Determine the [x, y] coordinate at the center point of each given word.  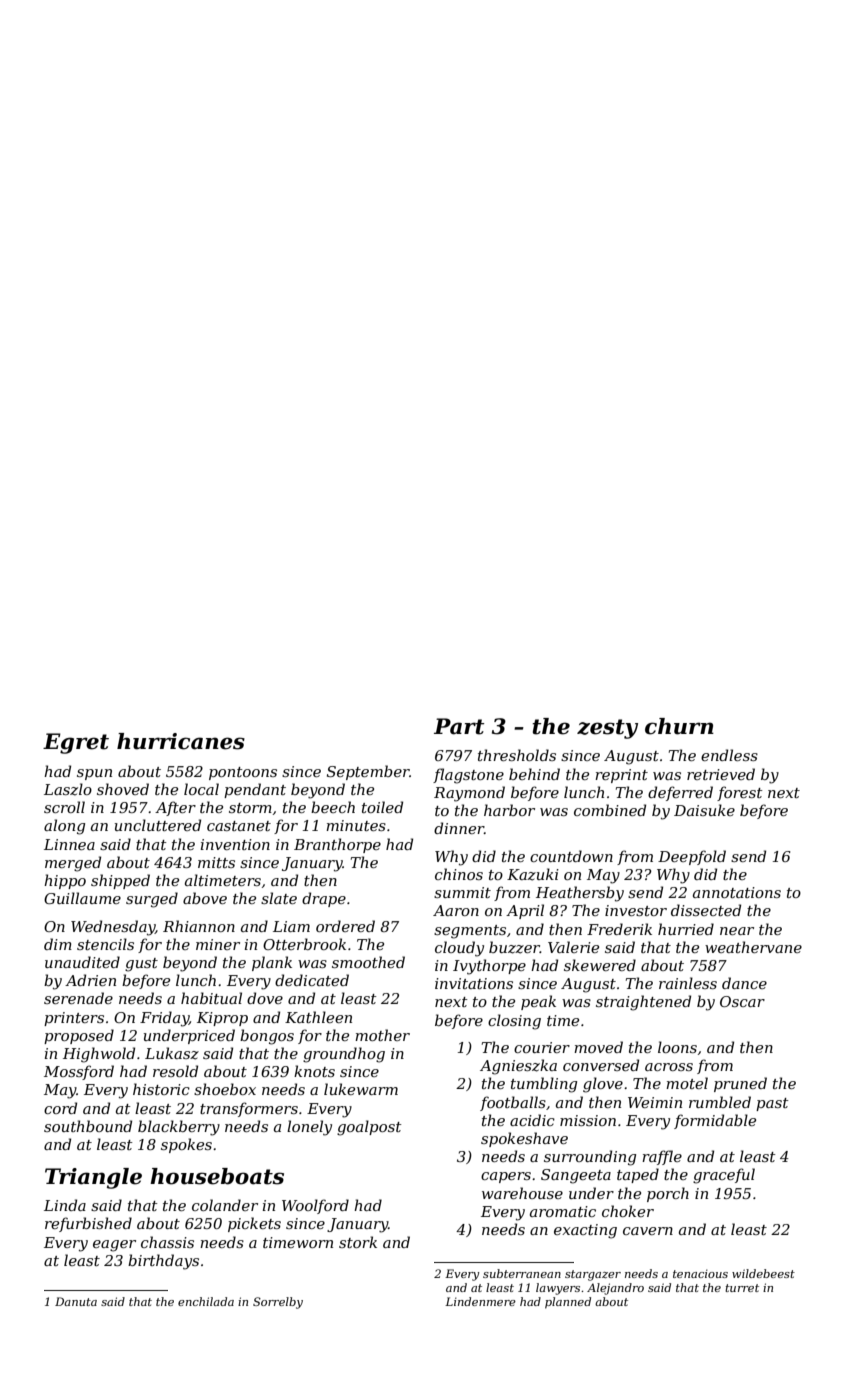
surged [152, 900]
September [368, 772]
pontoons [243, 773]
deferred [680, 793]
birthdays [163, 1262]
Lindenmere [480, 1301]
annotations [737, 892]
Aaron [456, 910]
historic [161, 1089]
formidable [715, 1121]
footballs [513, 1103]
